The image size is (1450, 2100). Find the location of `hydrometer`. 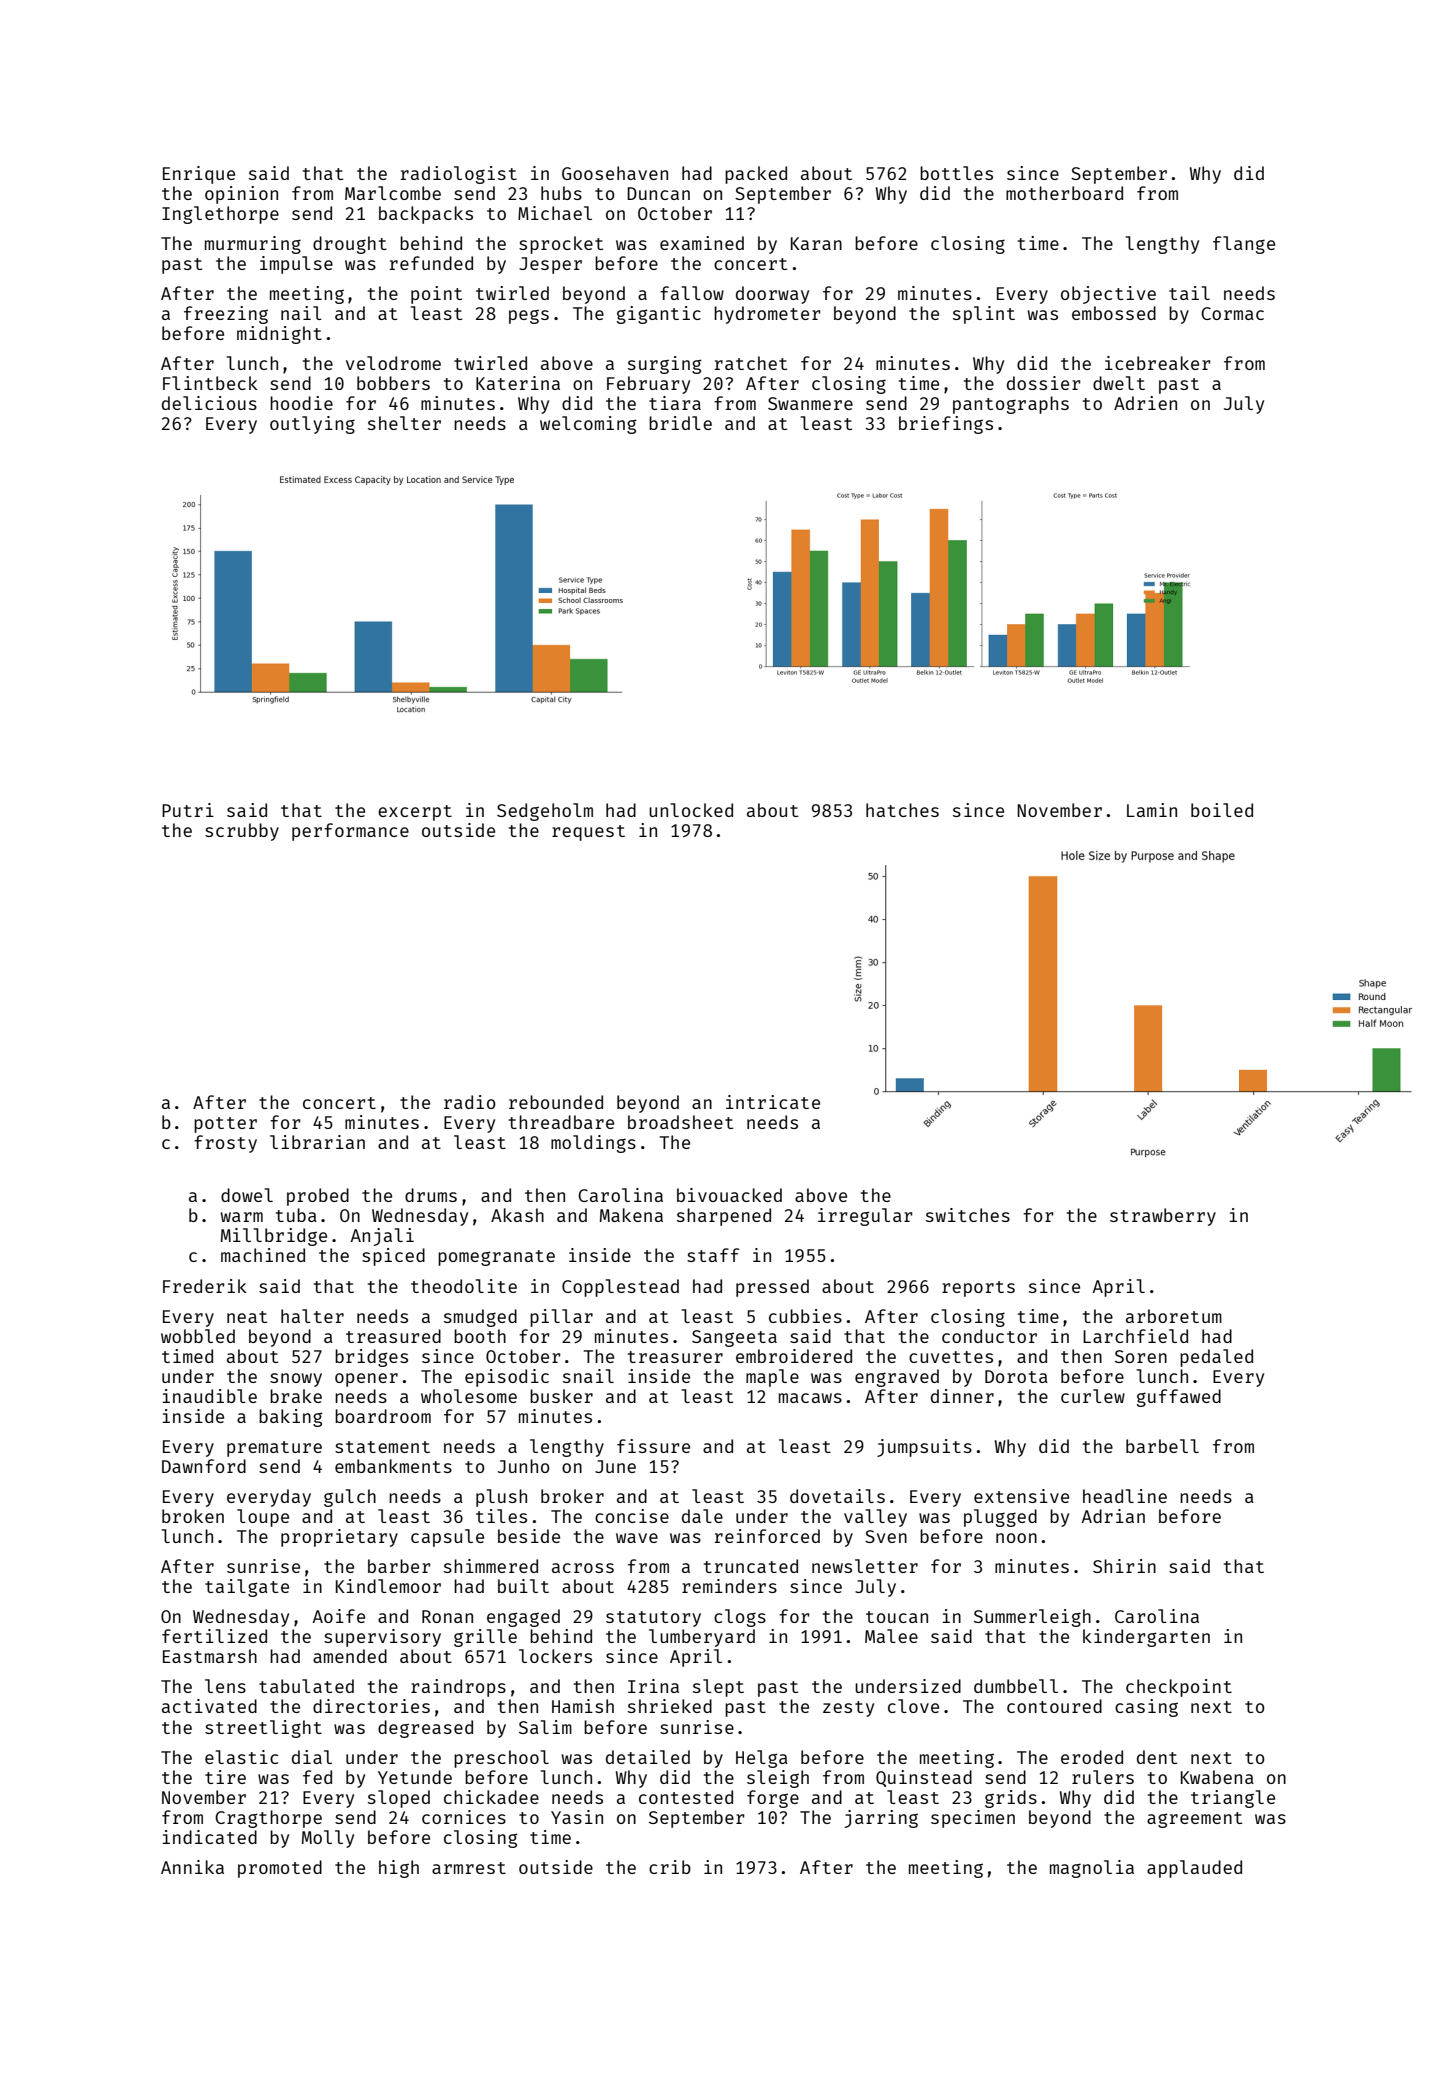

hydrometer is located at coordinates (767, 315).
